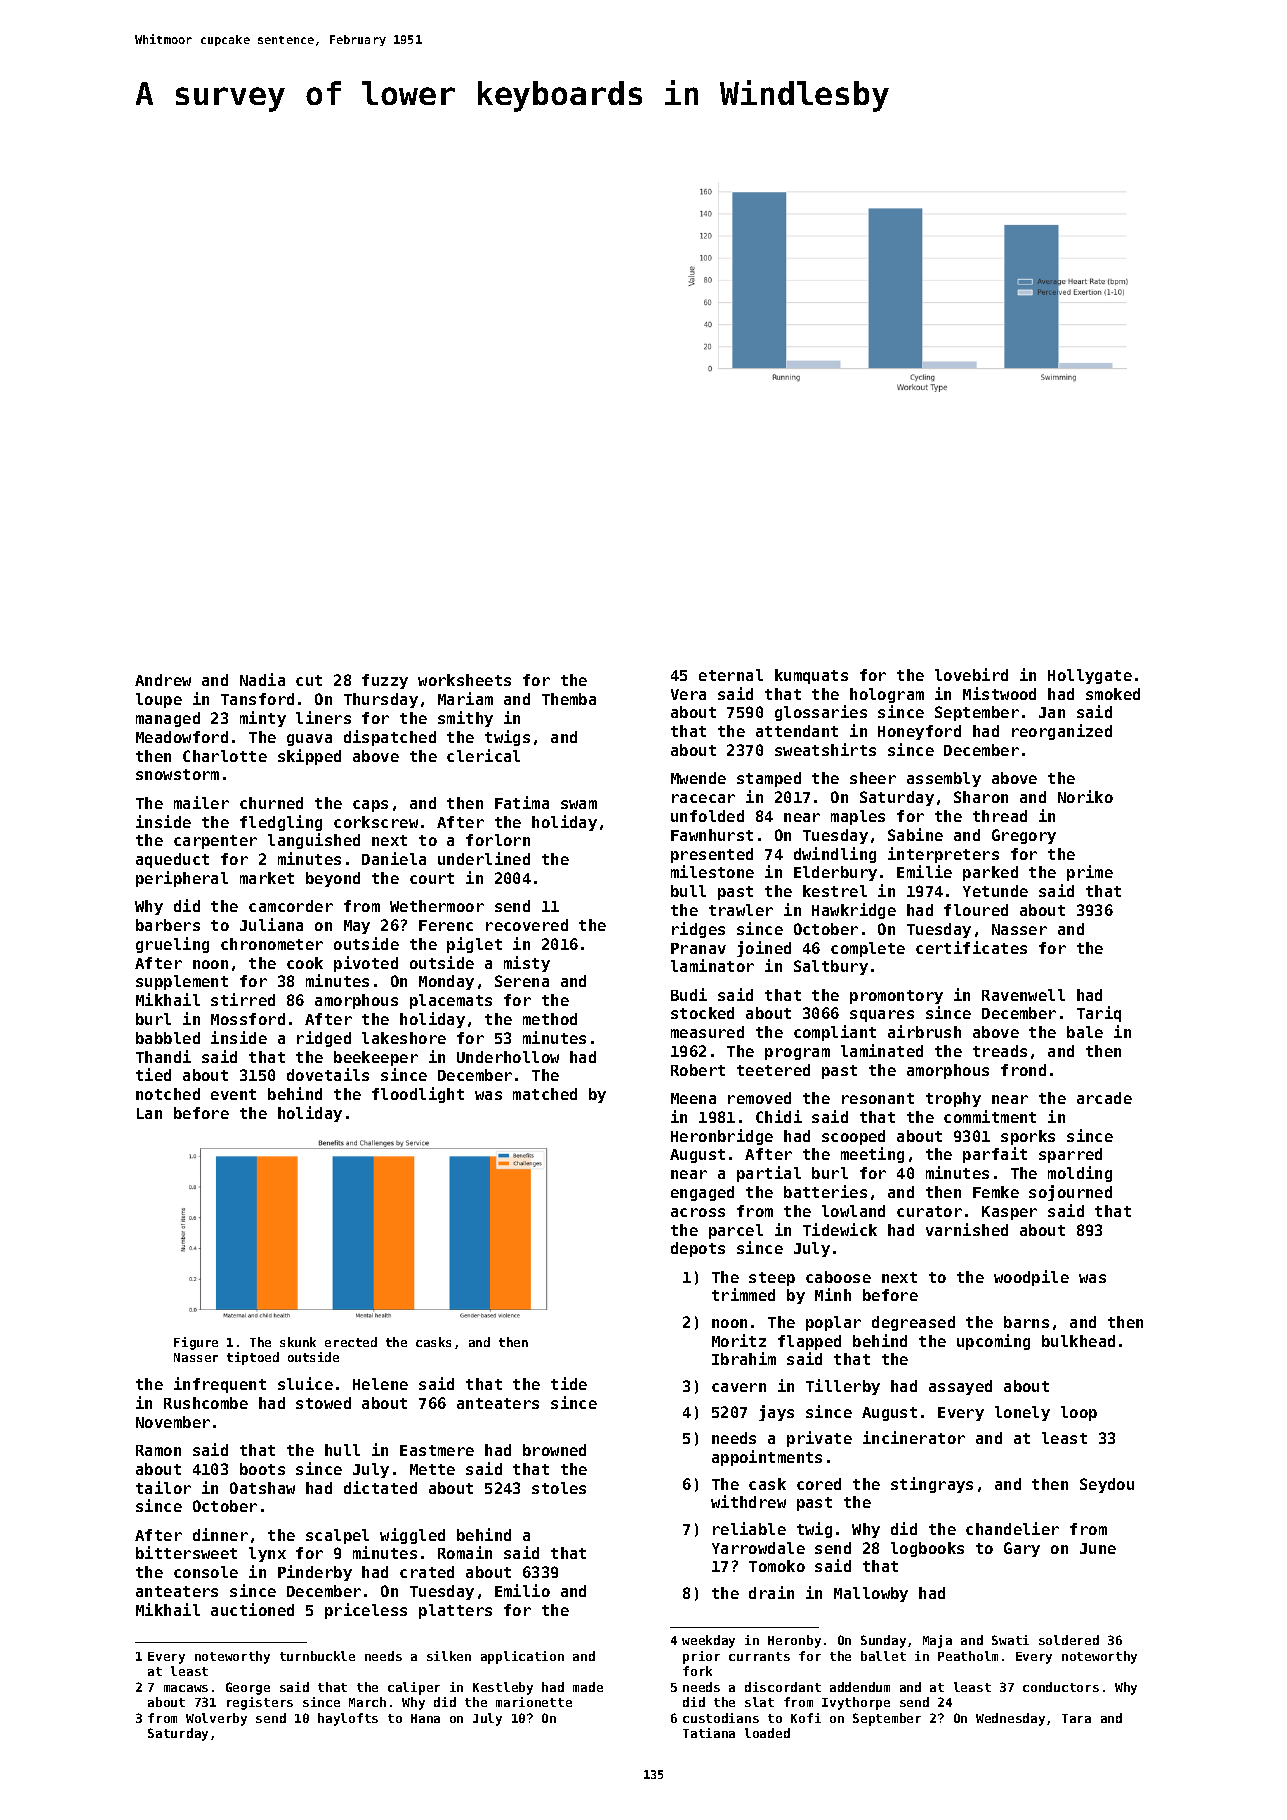  What do you see at coordinates (380, 1384) in the screenshot?
I see `Helene` at bounding box center [380, 1384].
